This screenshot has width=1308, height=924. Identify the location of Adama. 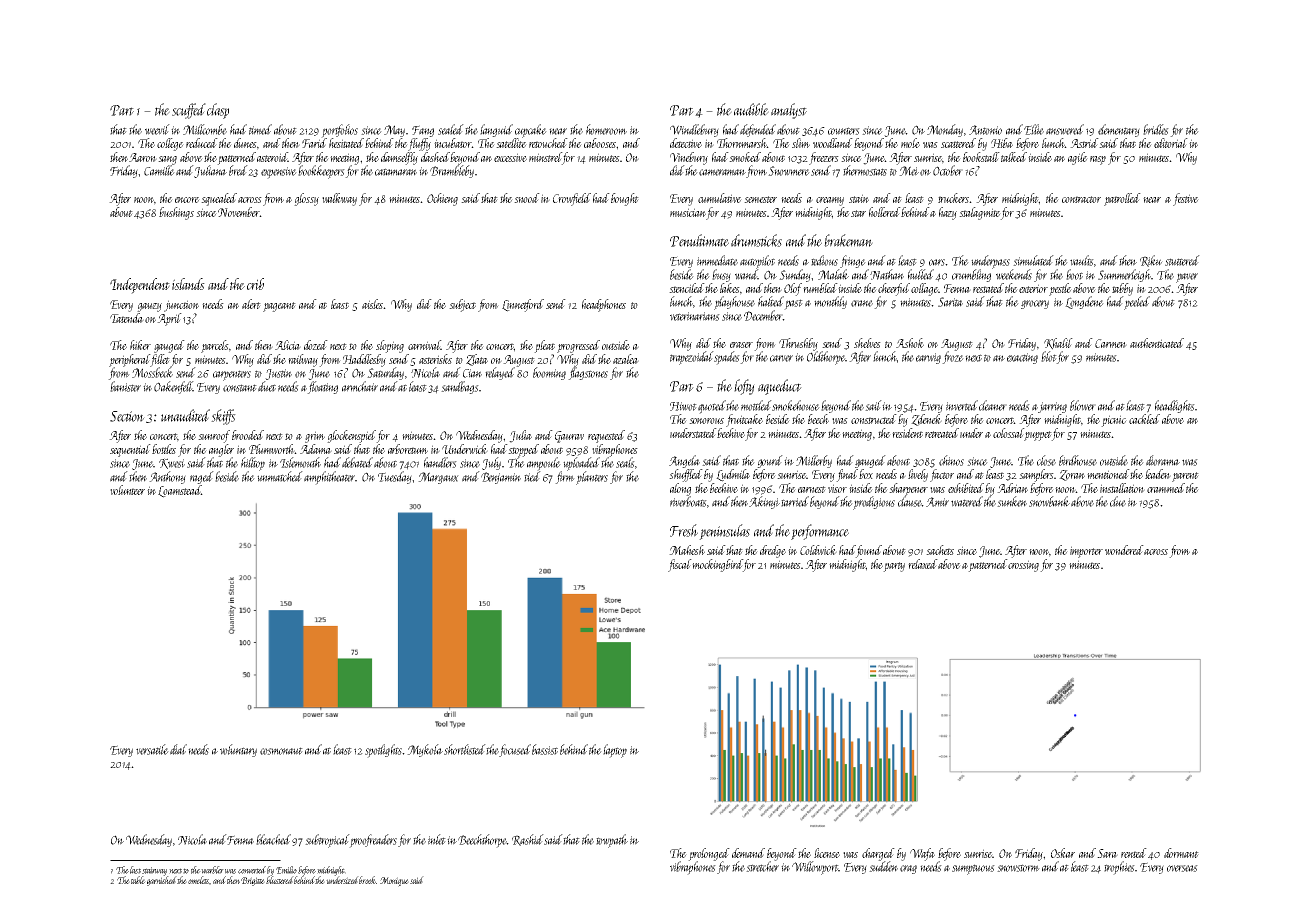
(316, 449).
